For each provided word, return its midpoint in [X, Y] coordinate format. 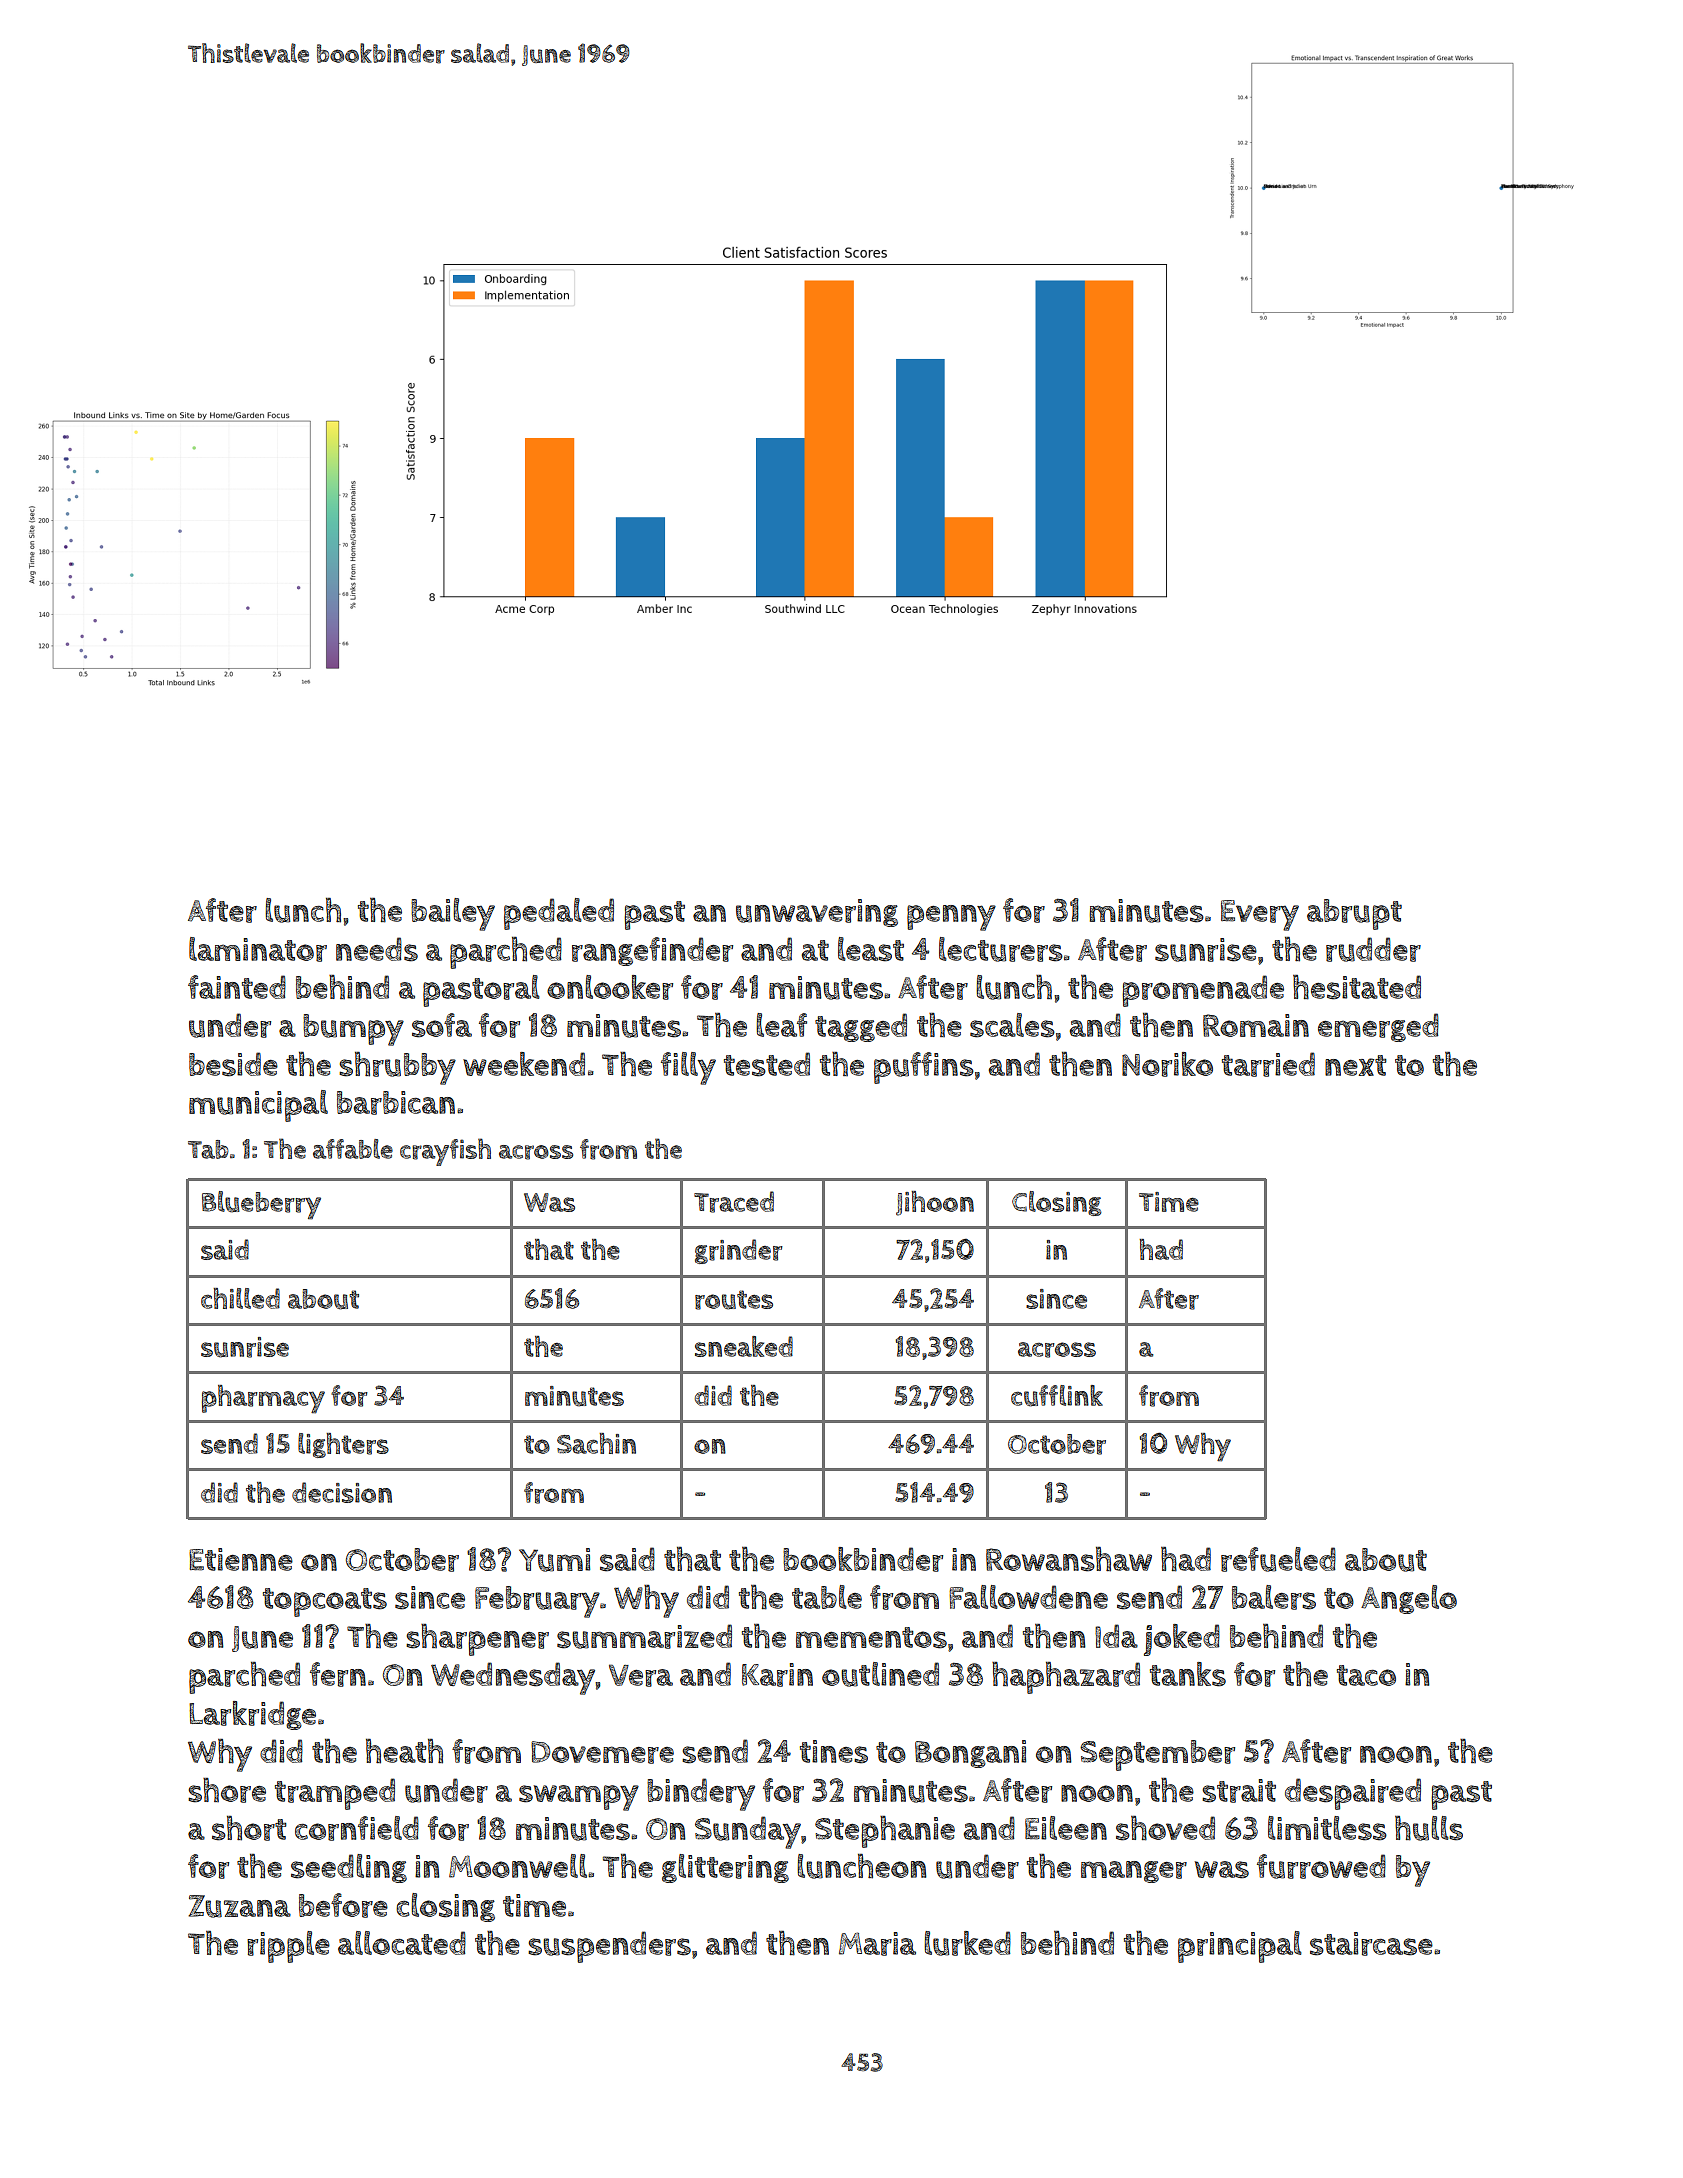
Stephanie [885, 1832]
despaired [1353, 1794]
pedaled [559, 914]
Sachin [596, 1443]
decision [342, 1492]
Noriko [1167, 1064]
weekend [524, 1064]
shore [227, 1790]
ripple [288, 1947]
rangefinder [652, 951]
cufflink [1057, 1396]
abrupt [1354, 914]
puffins [924, 1068]
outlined [880, 1674]
